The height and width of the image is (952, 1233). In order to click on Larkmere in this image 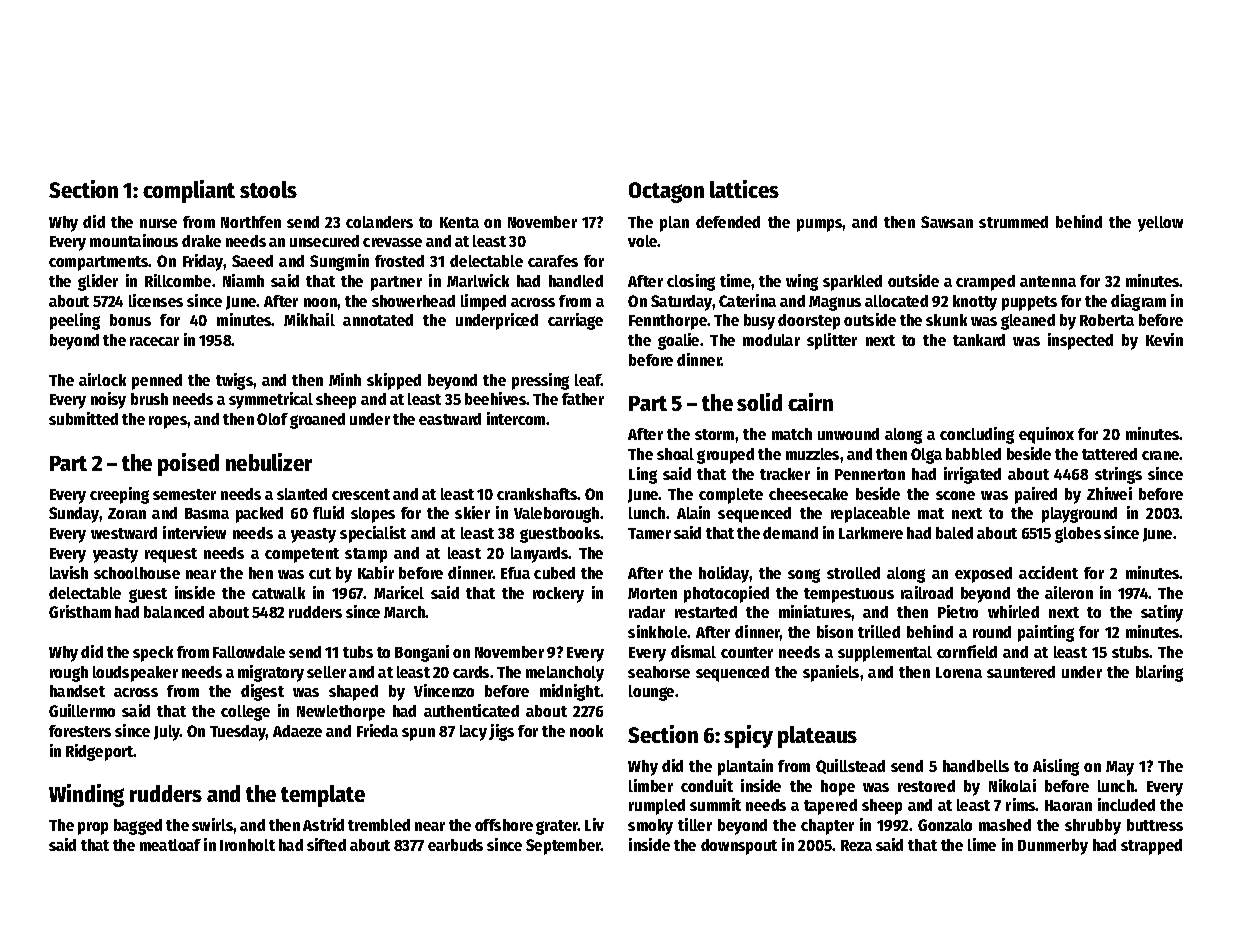, I will do `click(871, 533)`.
